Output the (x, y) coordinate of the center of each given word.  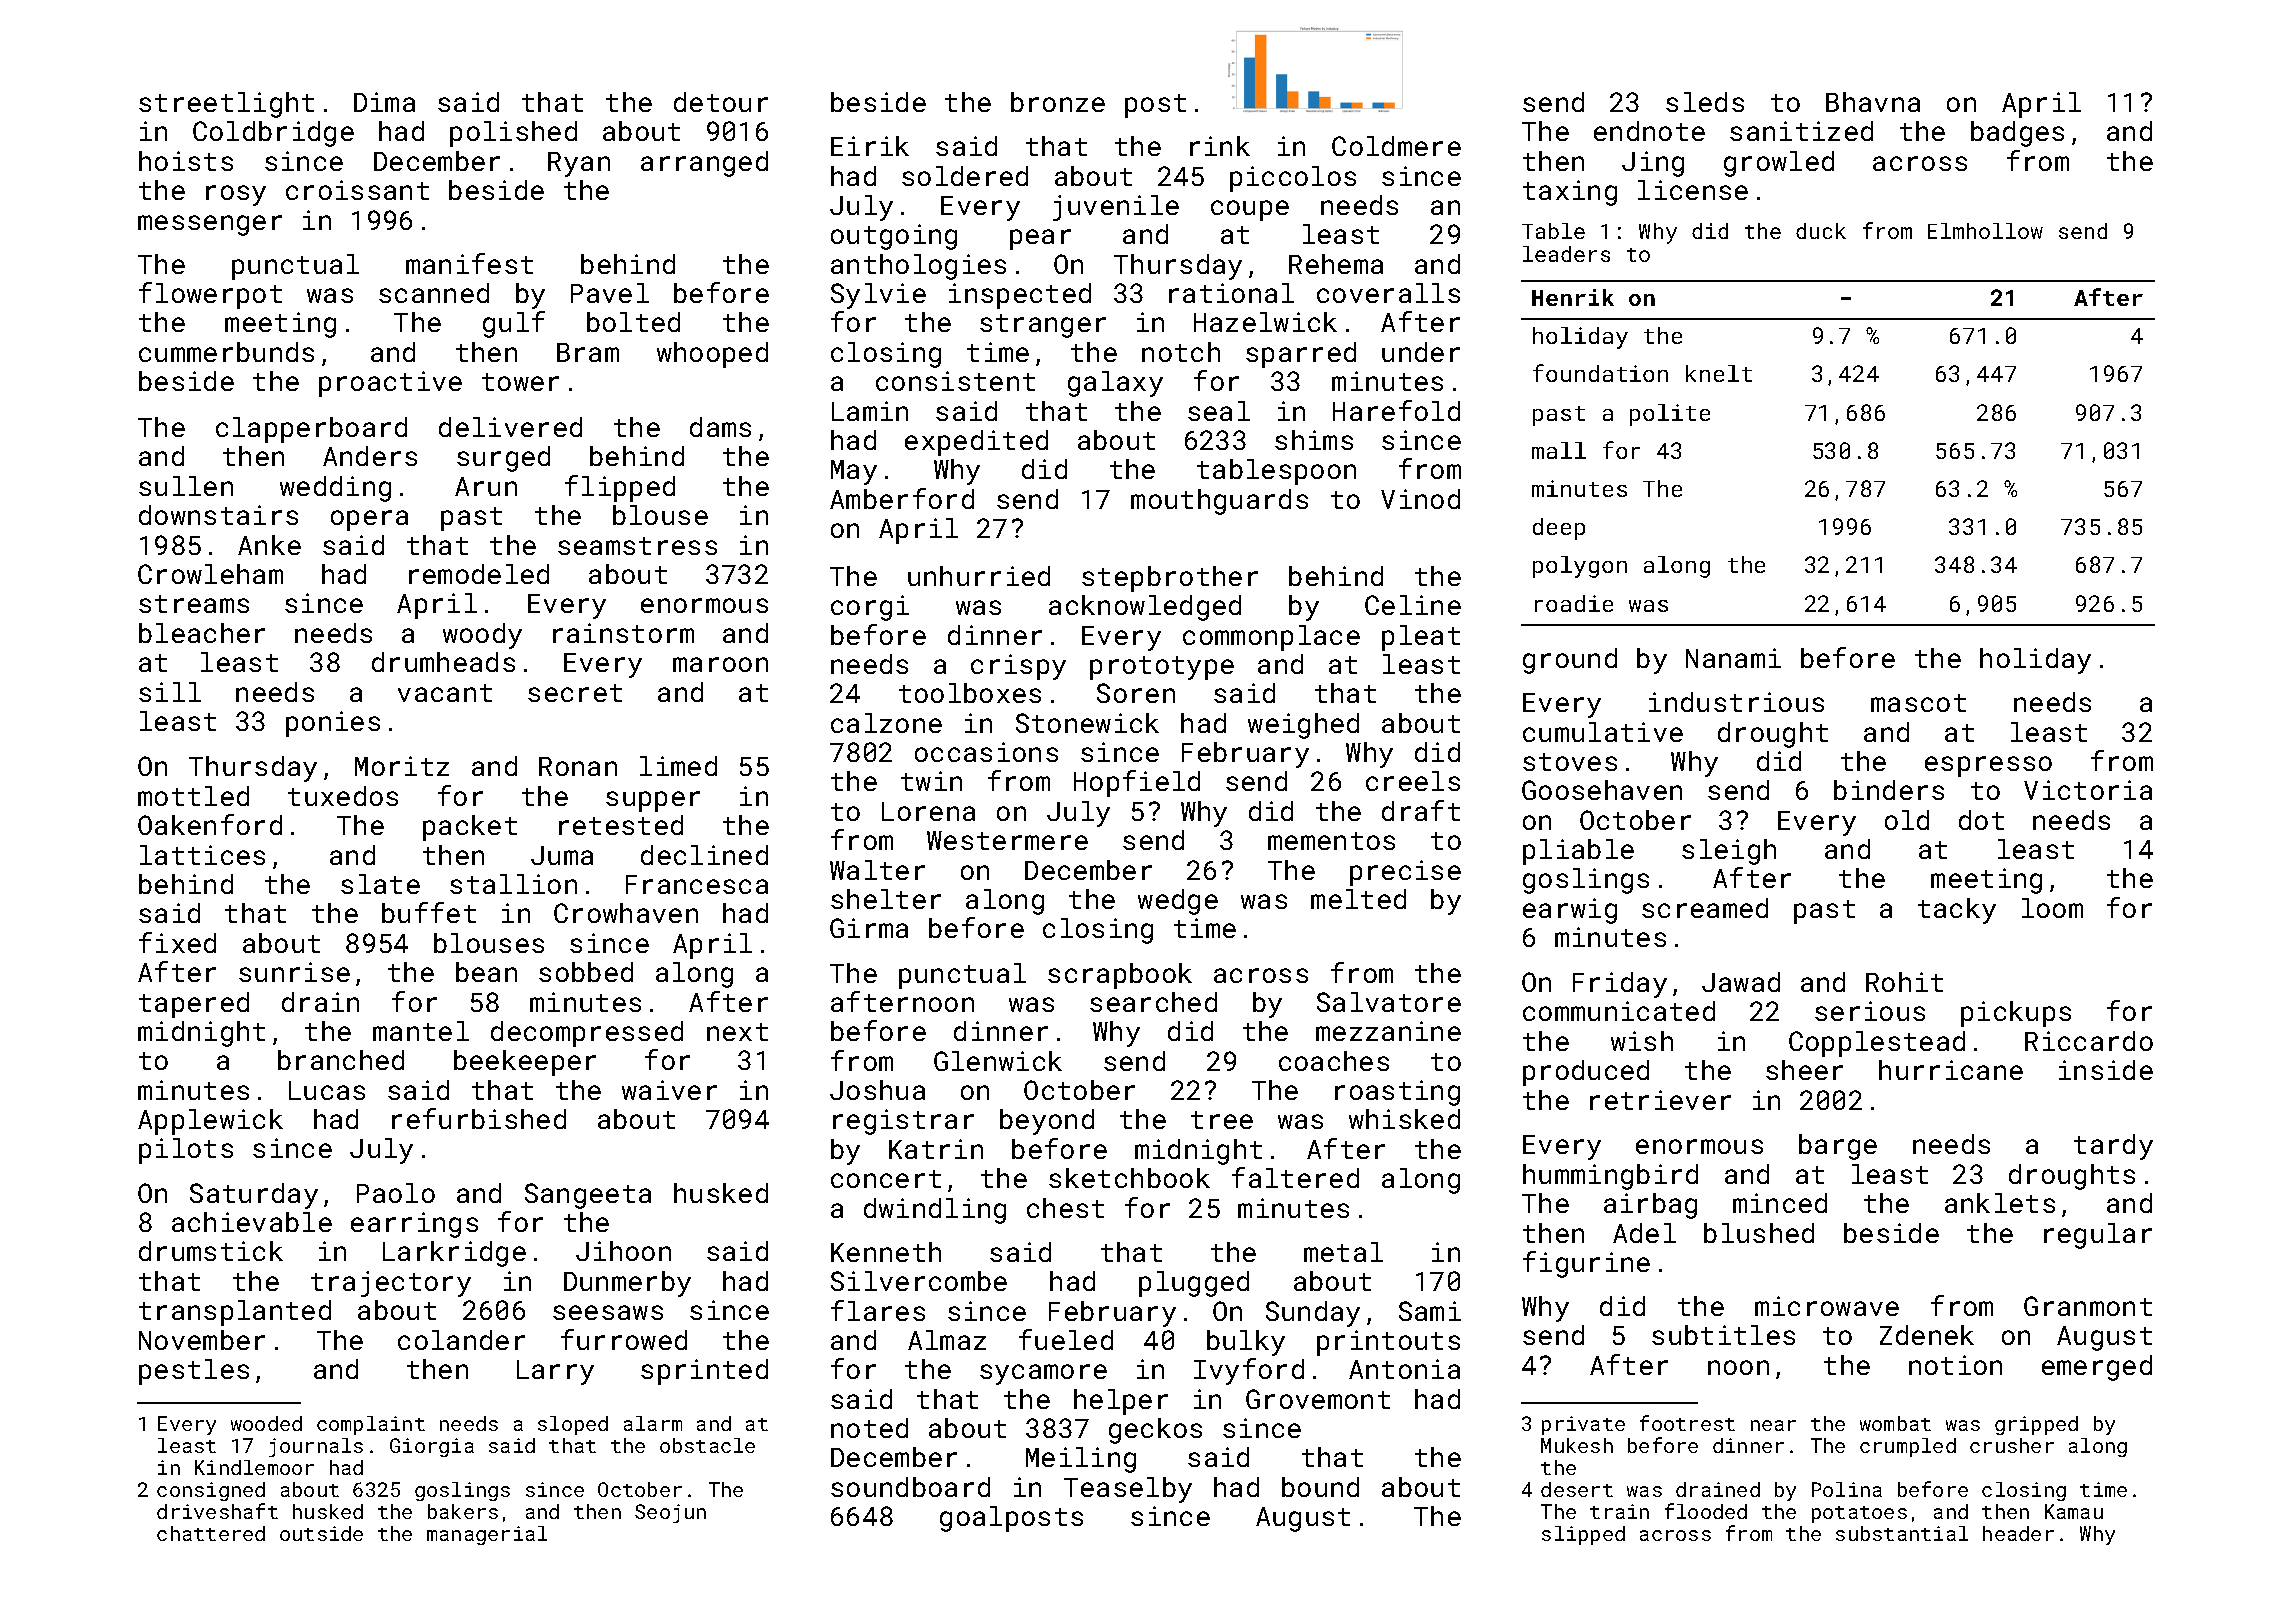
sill (170, 692)
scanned (434, 293)
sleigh (1729, 852)
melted (1358, 899)
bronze (1058, 102)
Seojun (670, 1513)
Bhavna (1873, 102)
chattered (211, 1533)
